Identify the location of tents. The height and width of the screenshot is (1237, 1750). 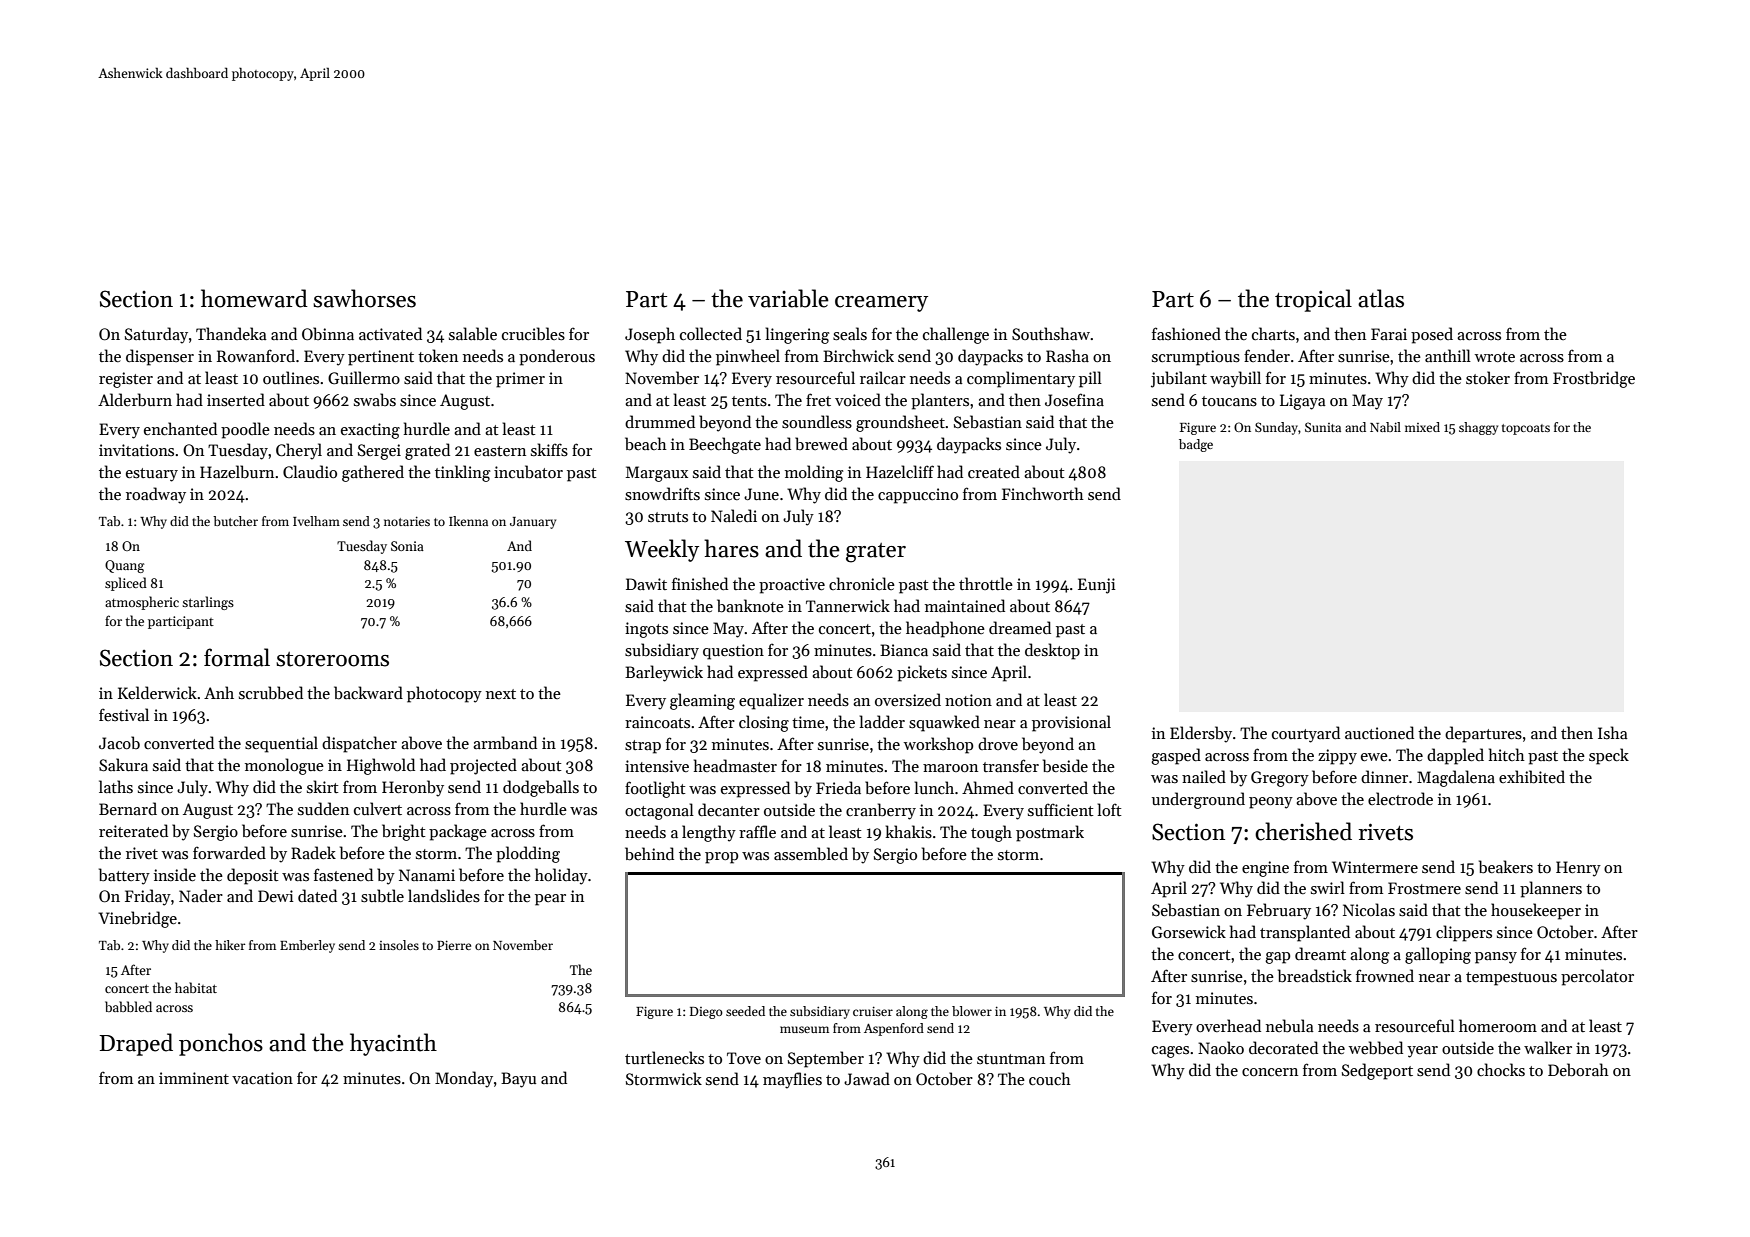
(749, 401).
